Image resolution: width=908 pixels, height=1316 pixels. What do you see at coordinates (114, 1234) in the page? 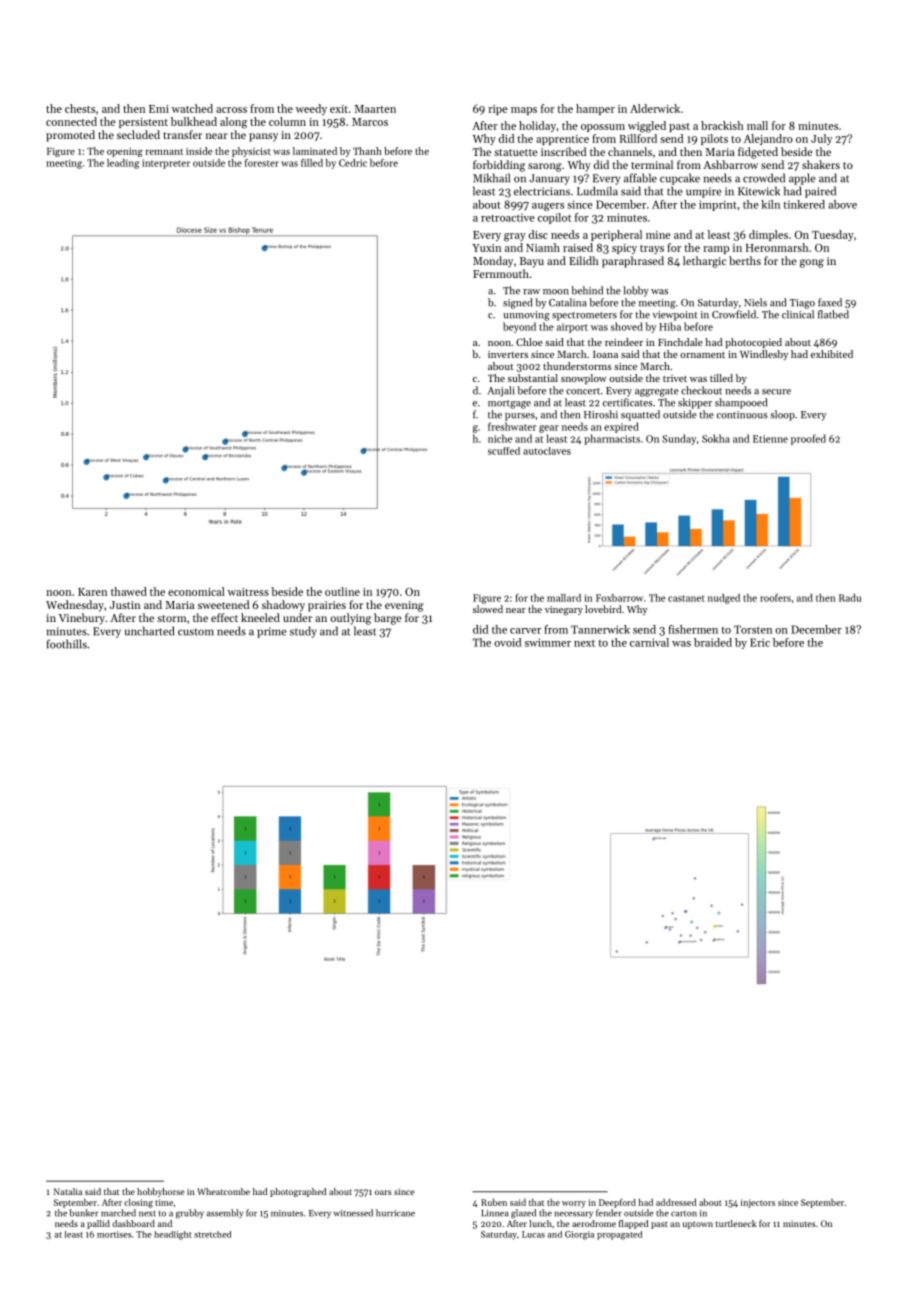
I see `mortises` at bounding box center [114, 1234].
